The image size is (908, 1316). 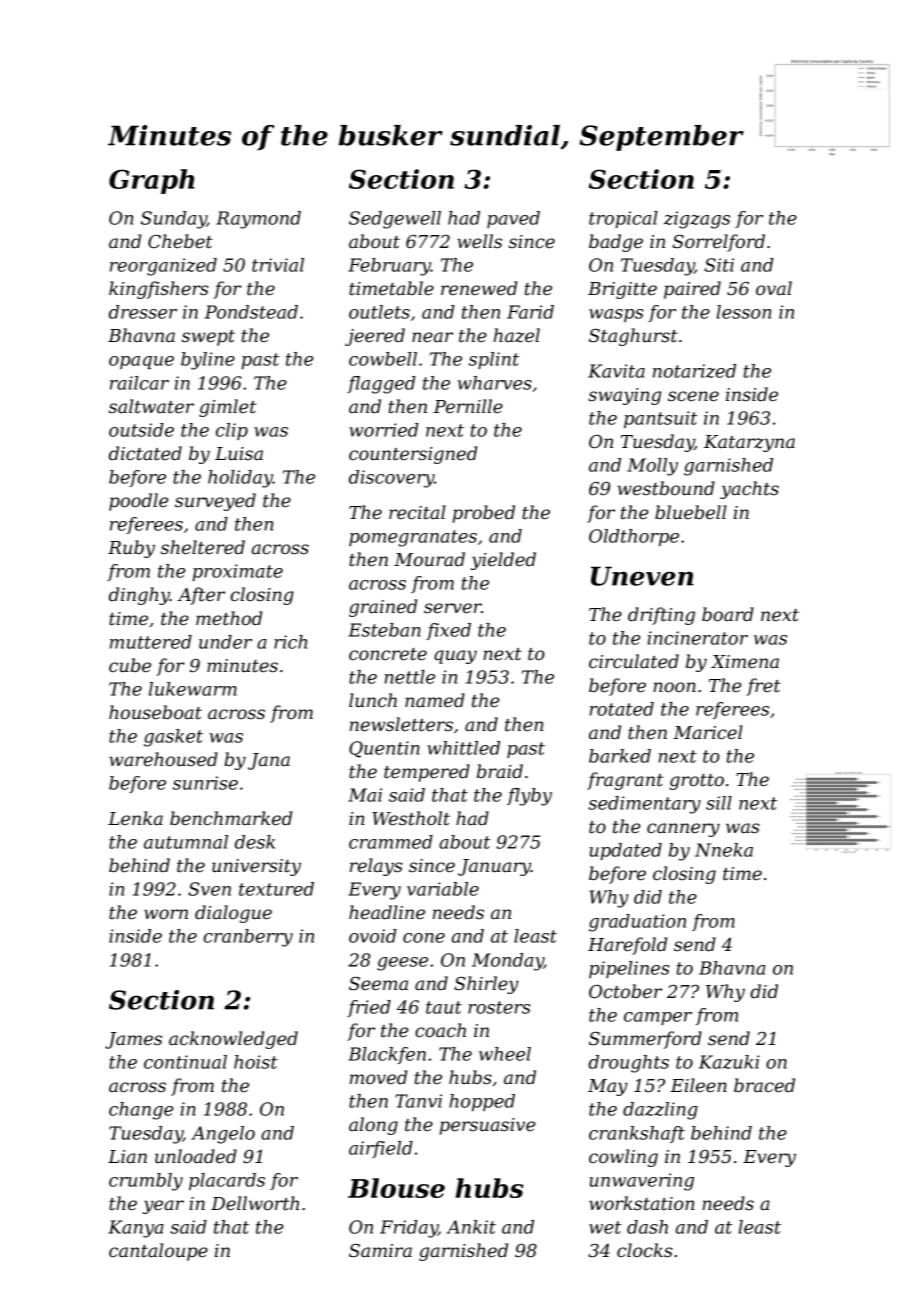 I want to click on Sedgewell, so click(x=395, y=220).
